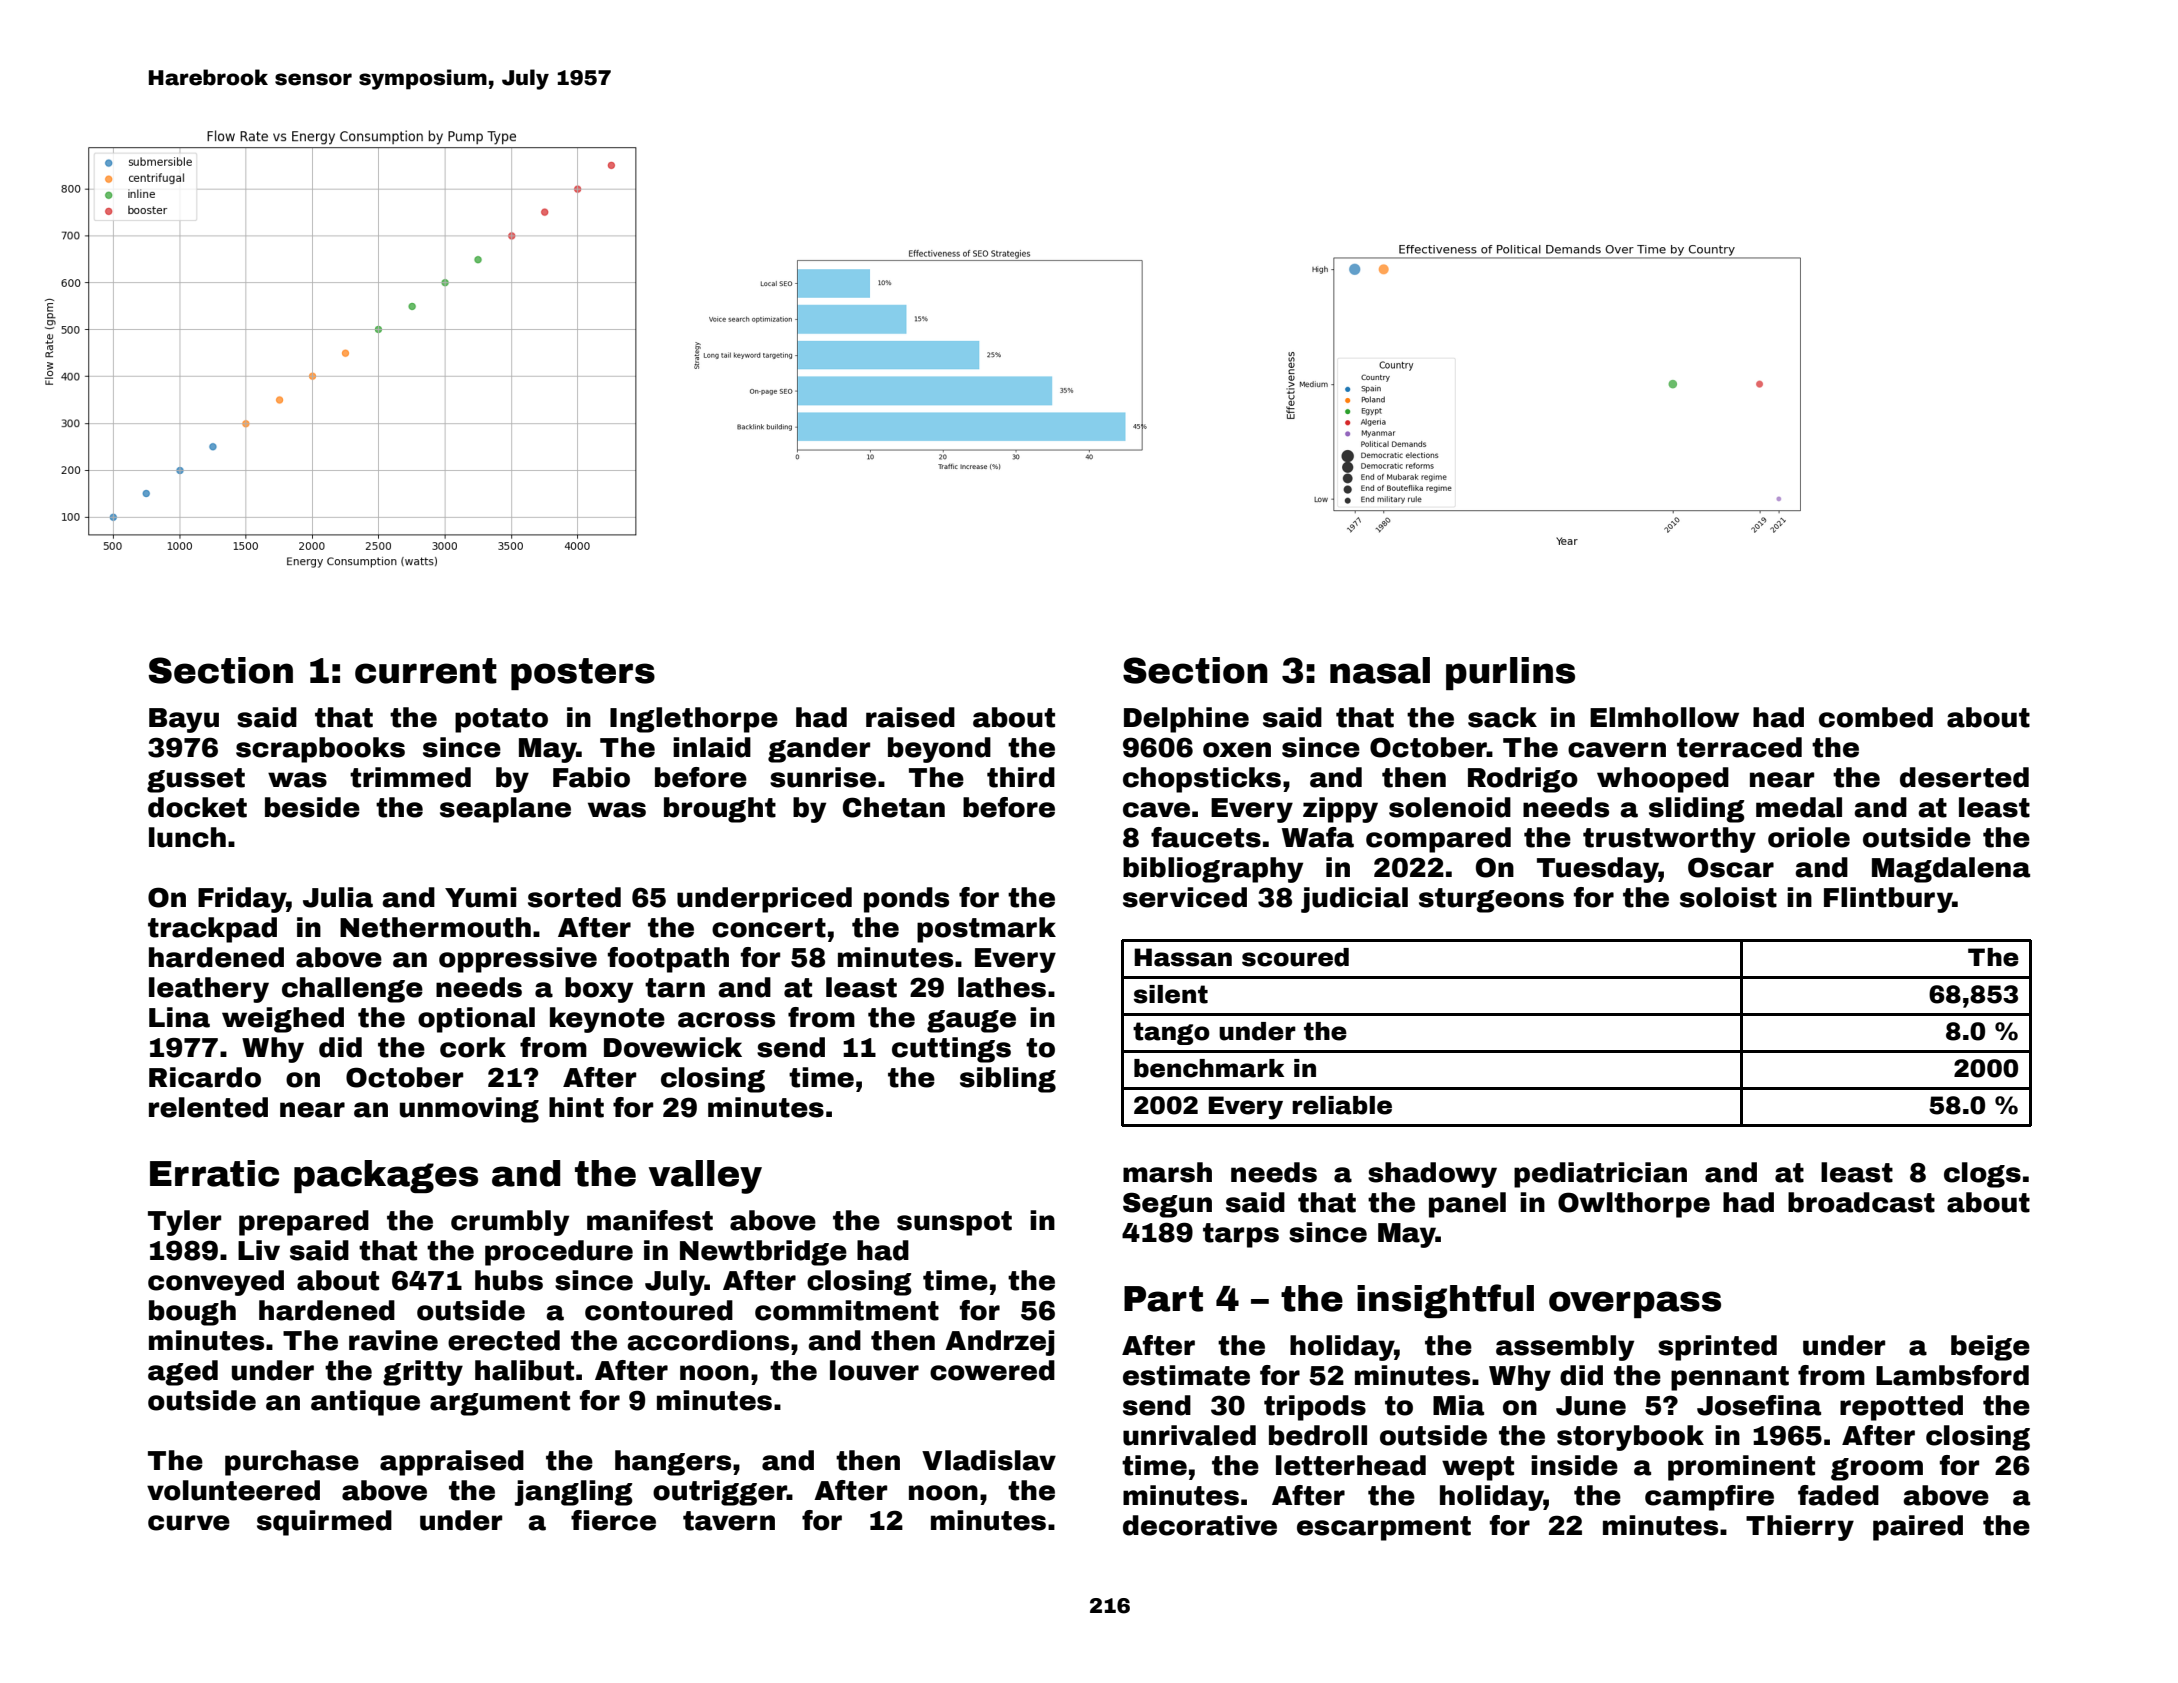 Image resolution: width=2178 pixels, height=1683 pixels. What do you see at coordinates (518, 960) in the image?
I see `oppressive` at bounding box center [518, 960].
